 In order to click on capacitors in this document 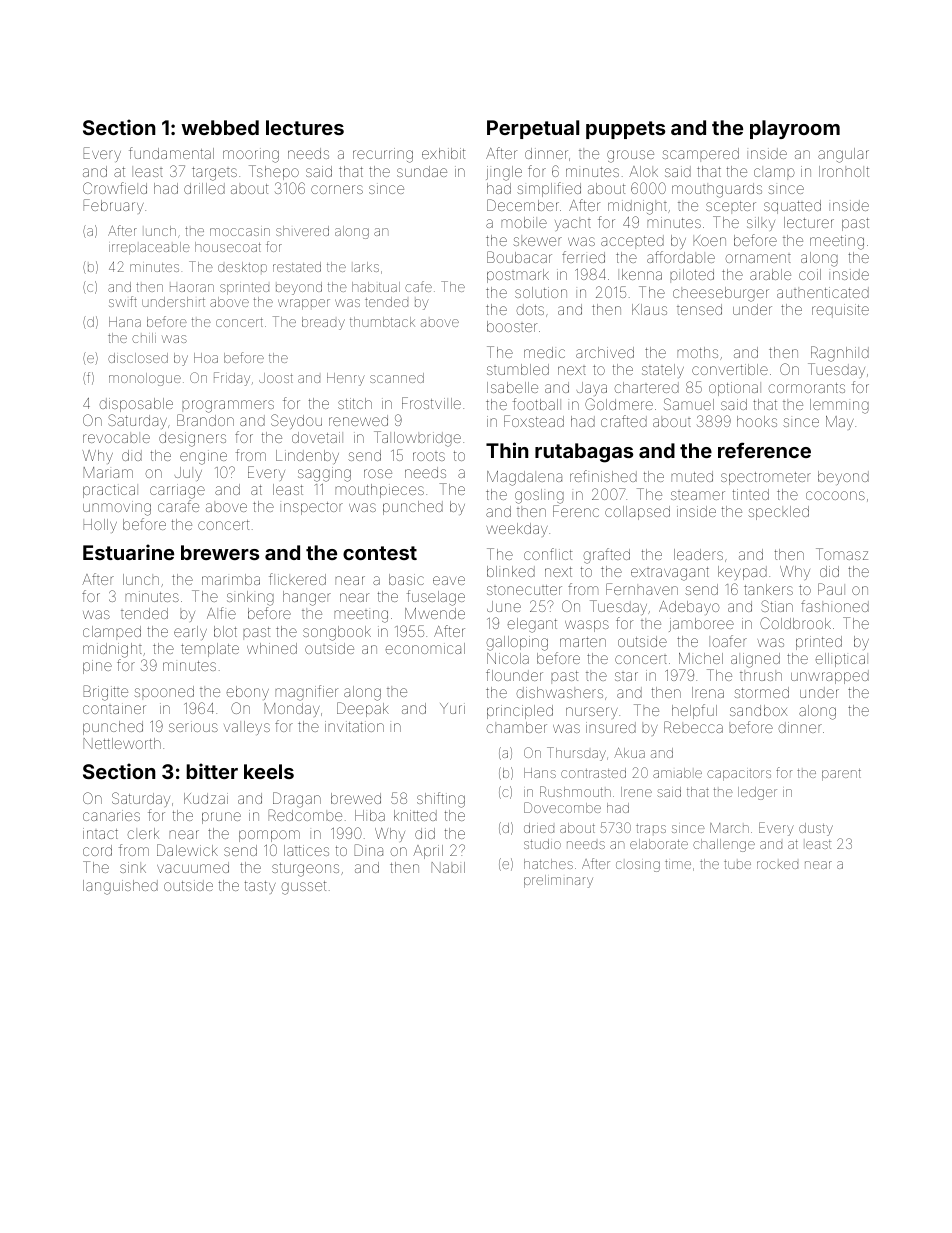, I will do `click(739, 775)`.
